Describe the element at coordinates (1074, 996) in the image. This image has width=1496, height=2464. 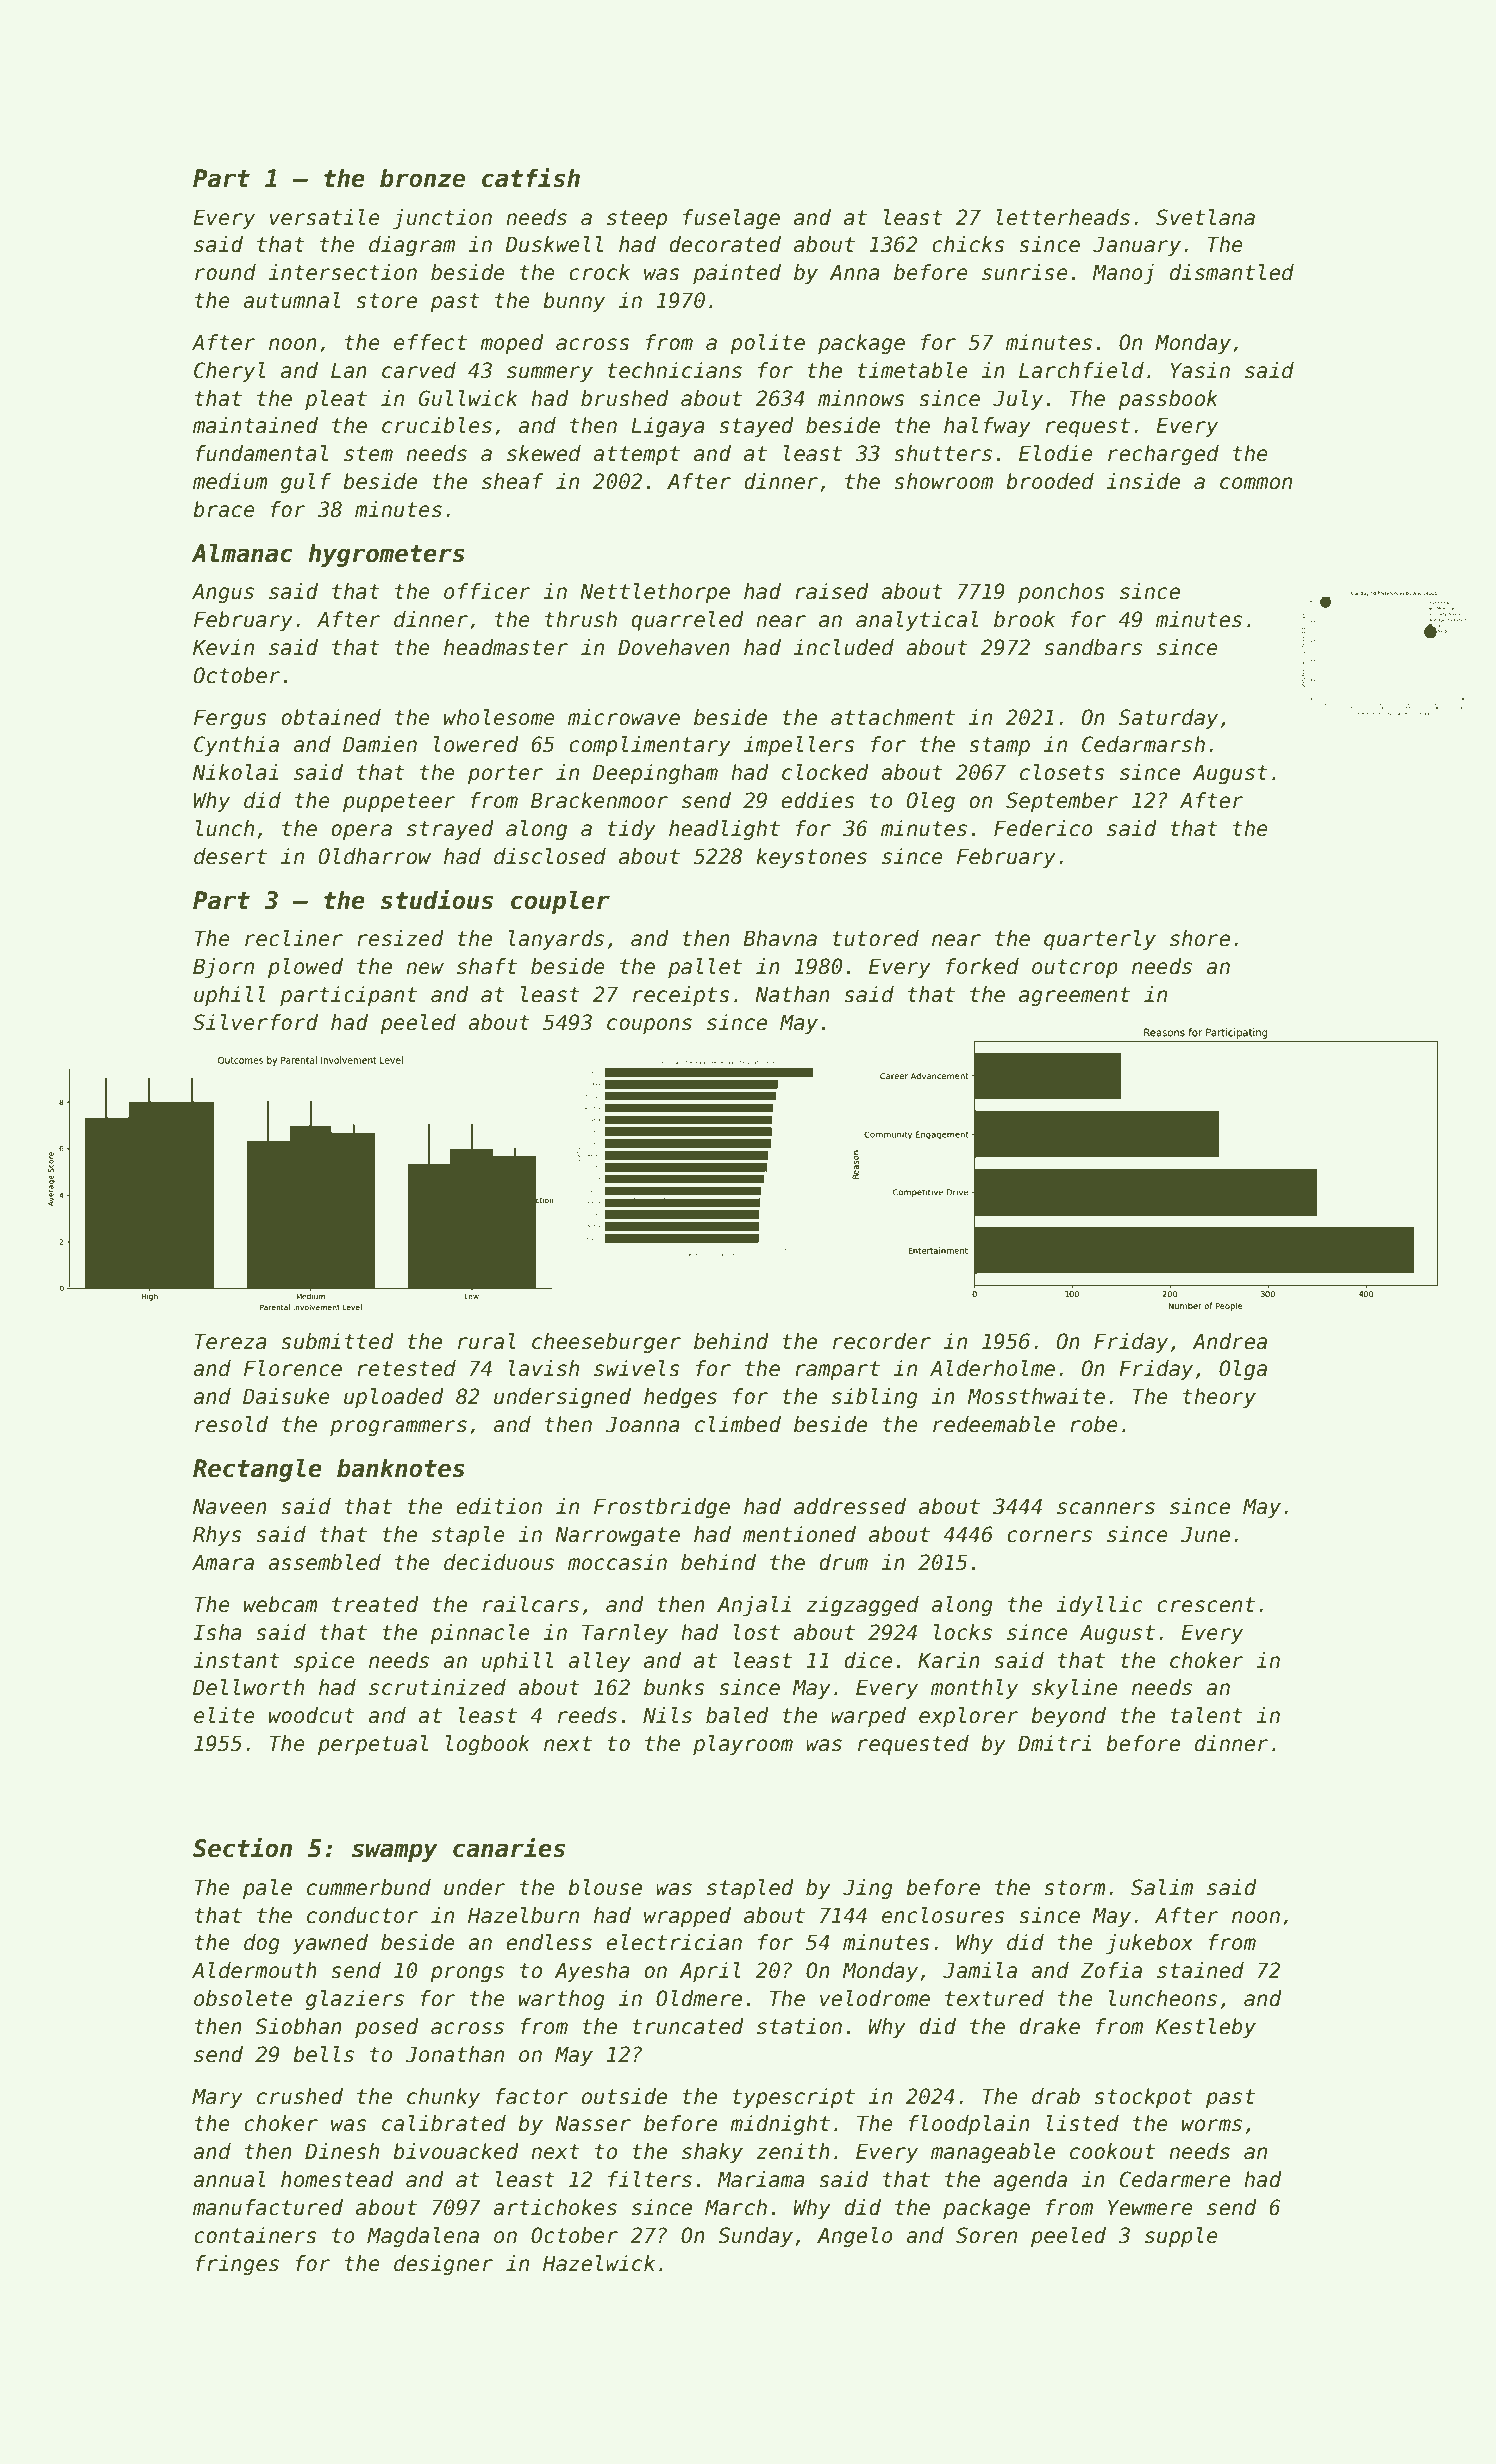
I see `agreement` at that location.
